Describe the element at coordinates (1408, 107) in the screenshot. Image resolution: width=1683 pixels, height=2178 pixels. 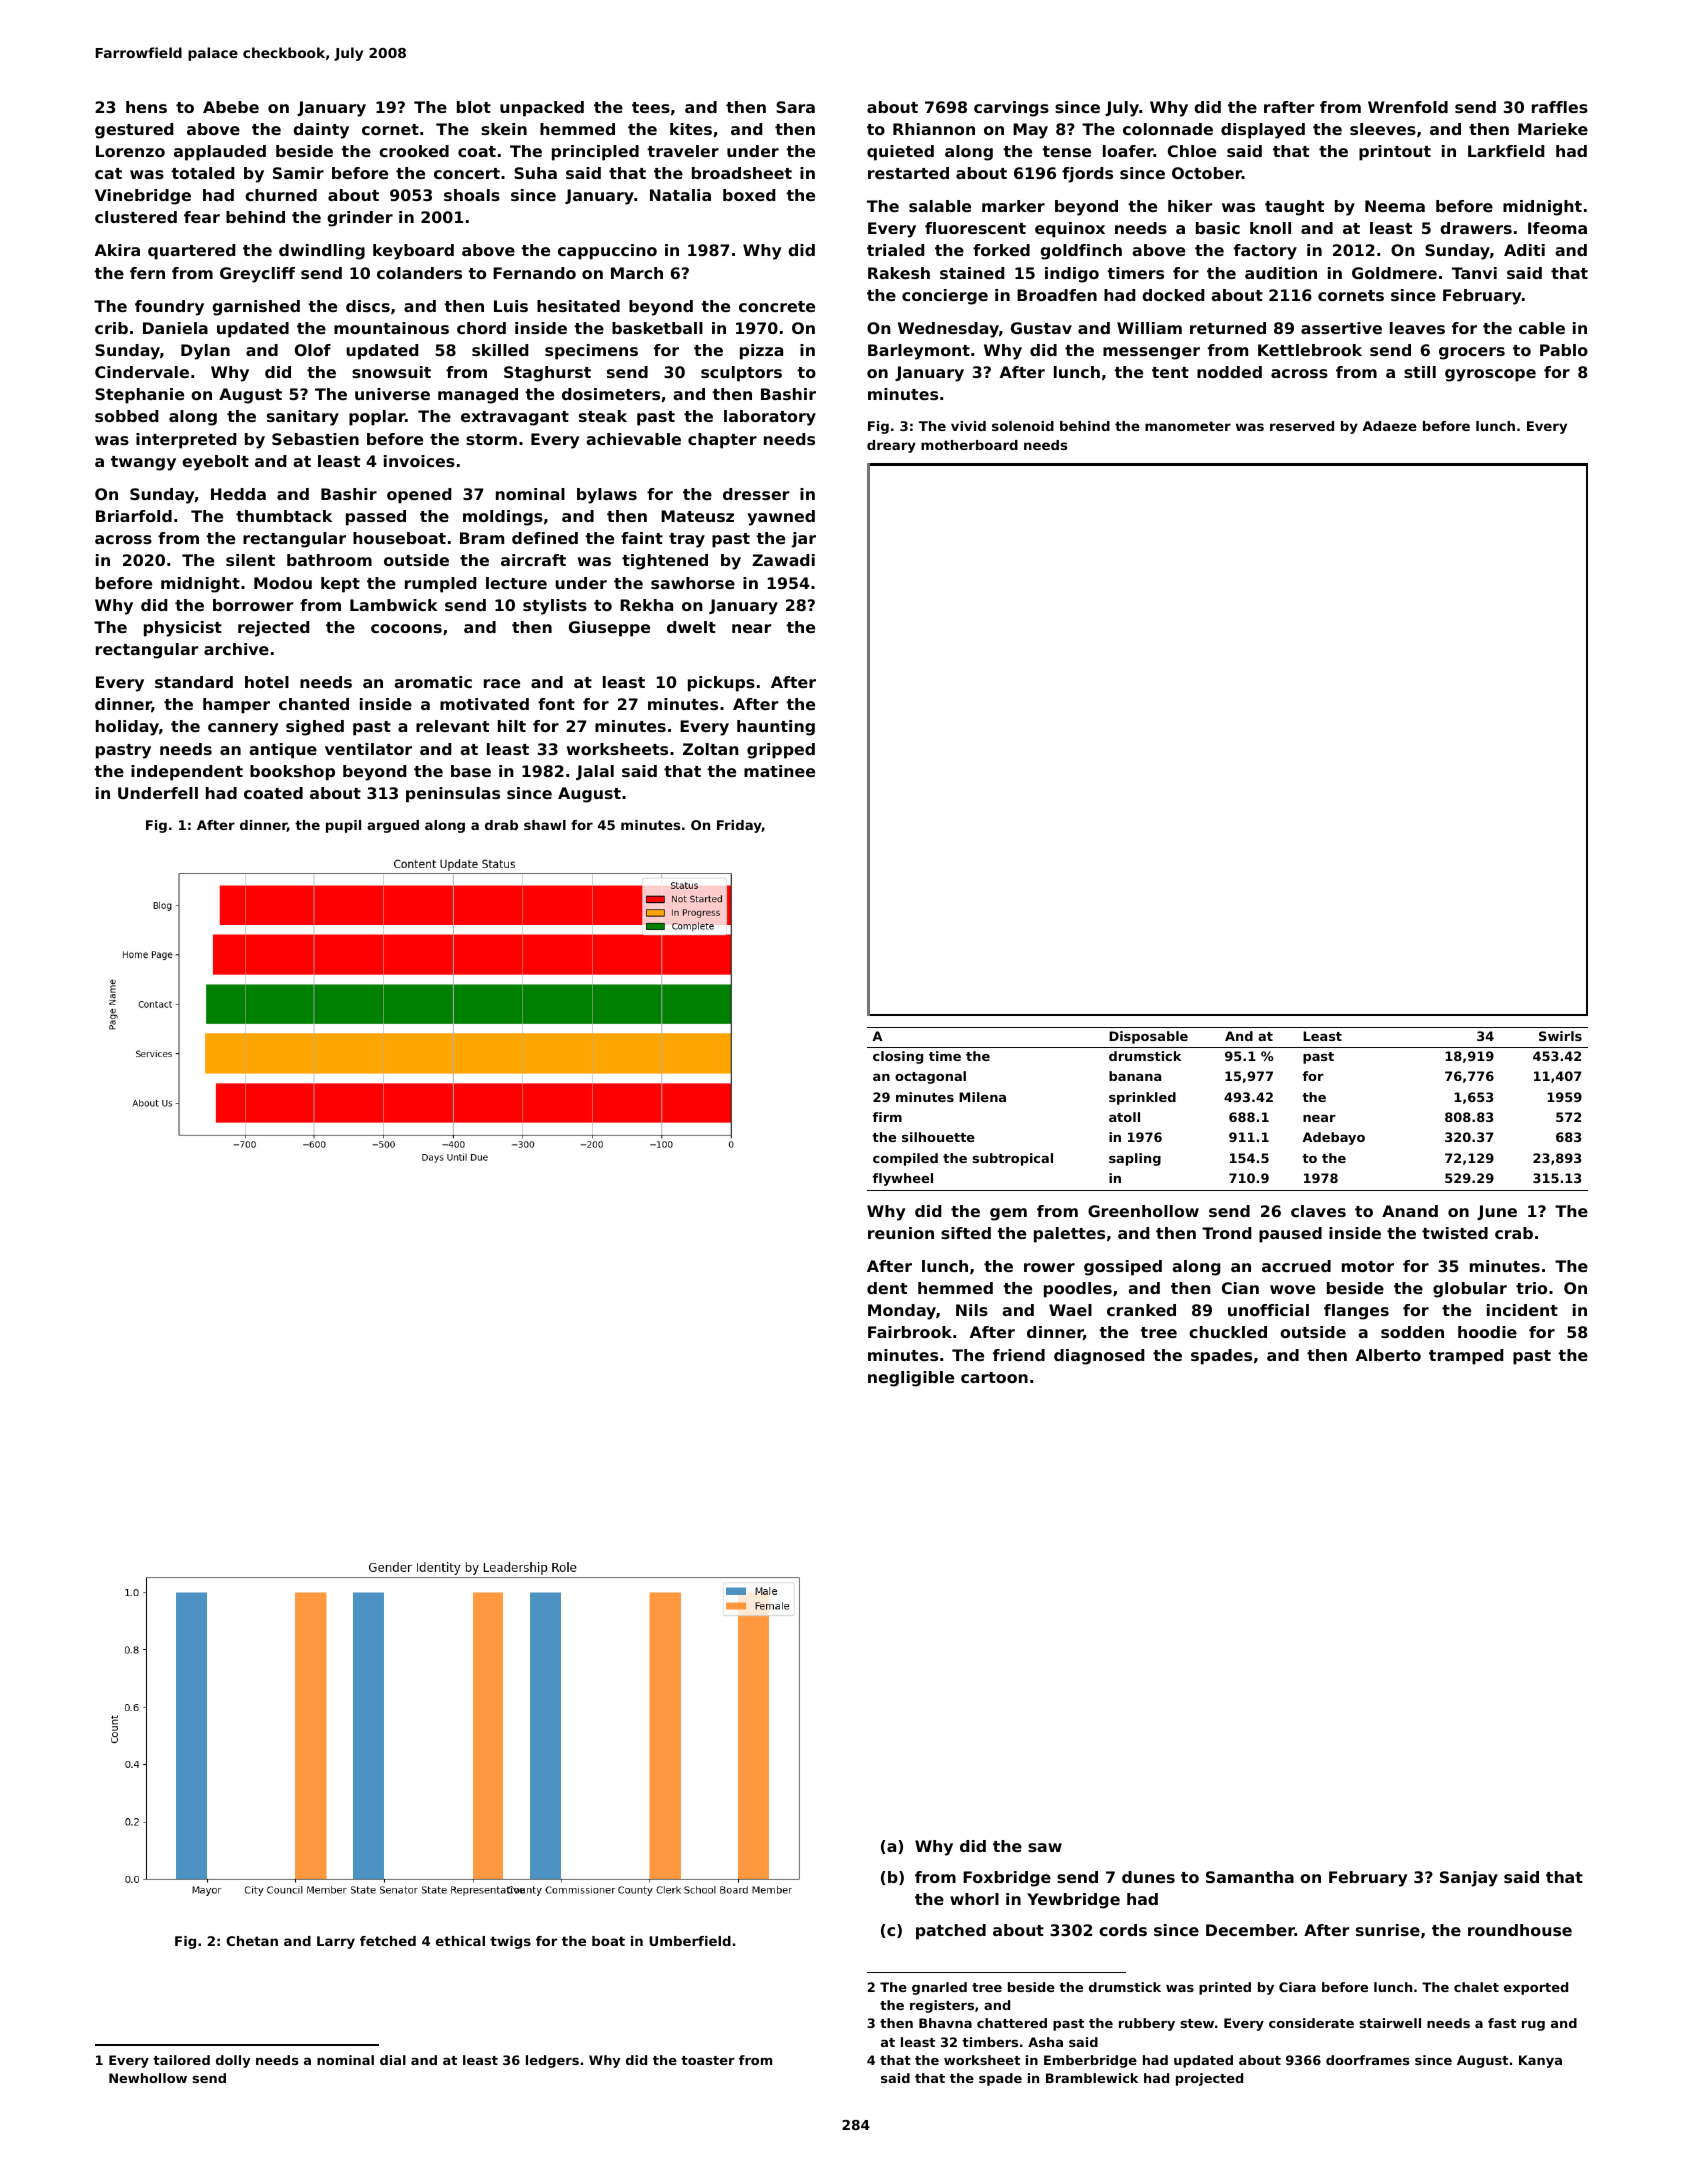
I see `Wrenfold` at that location.
